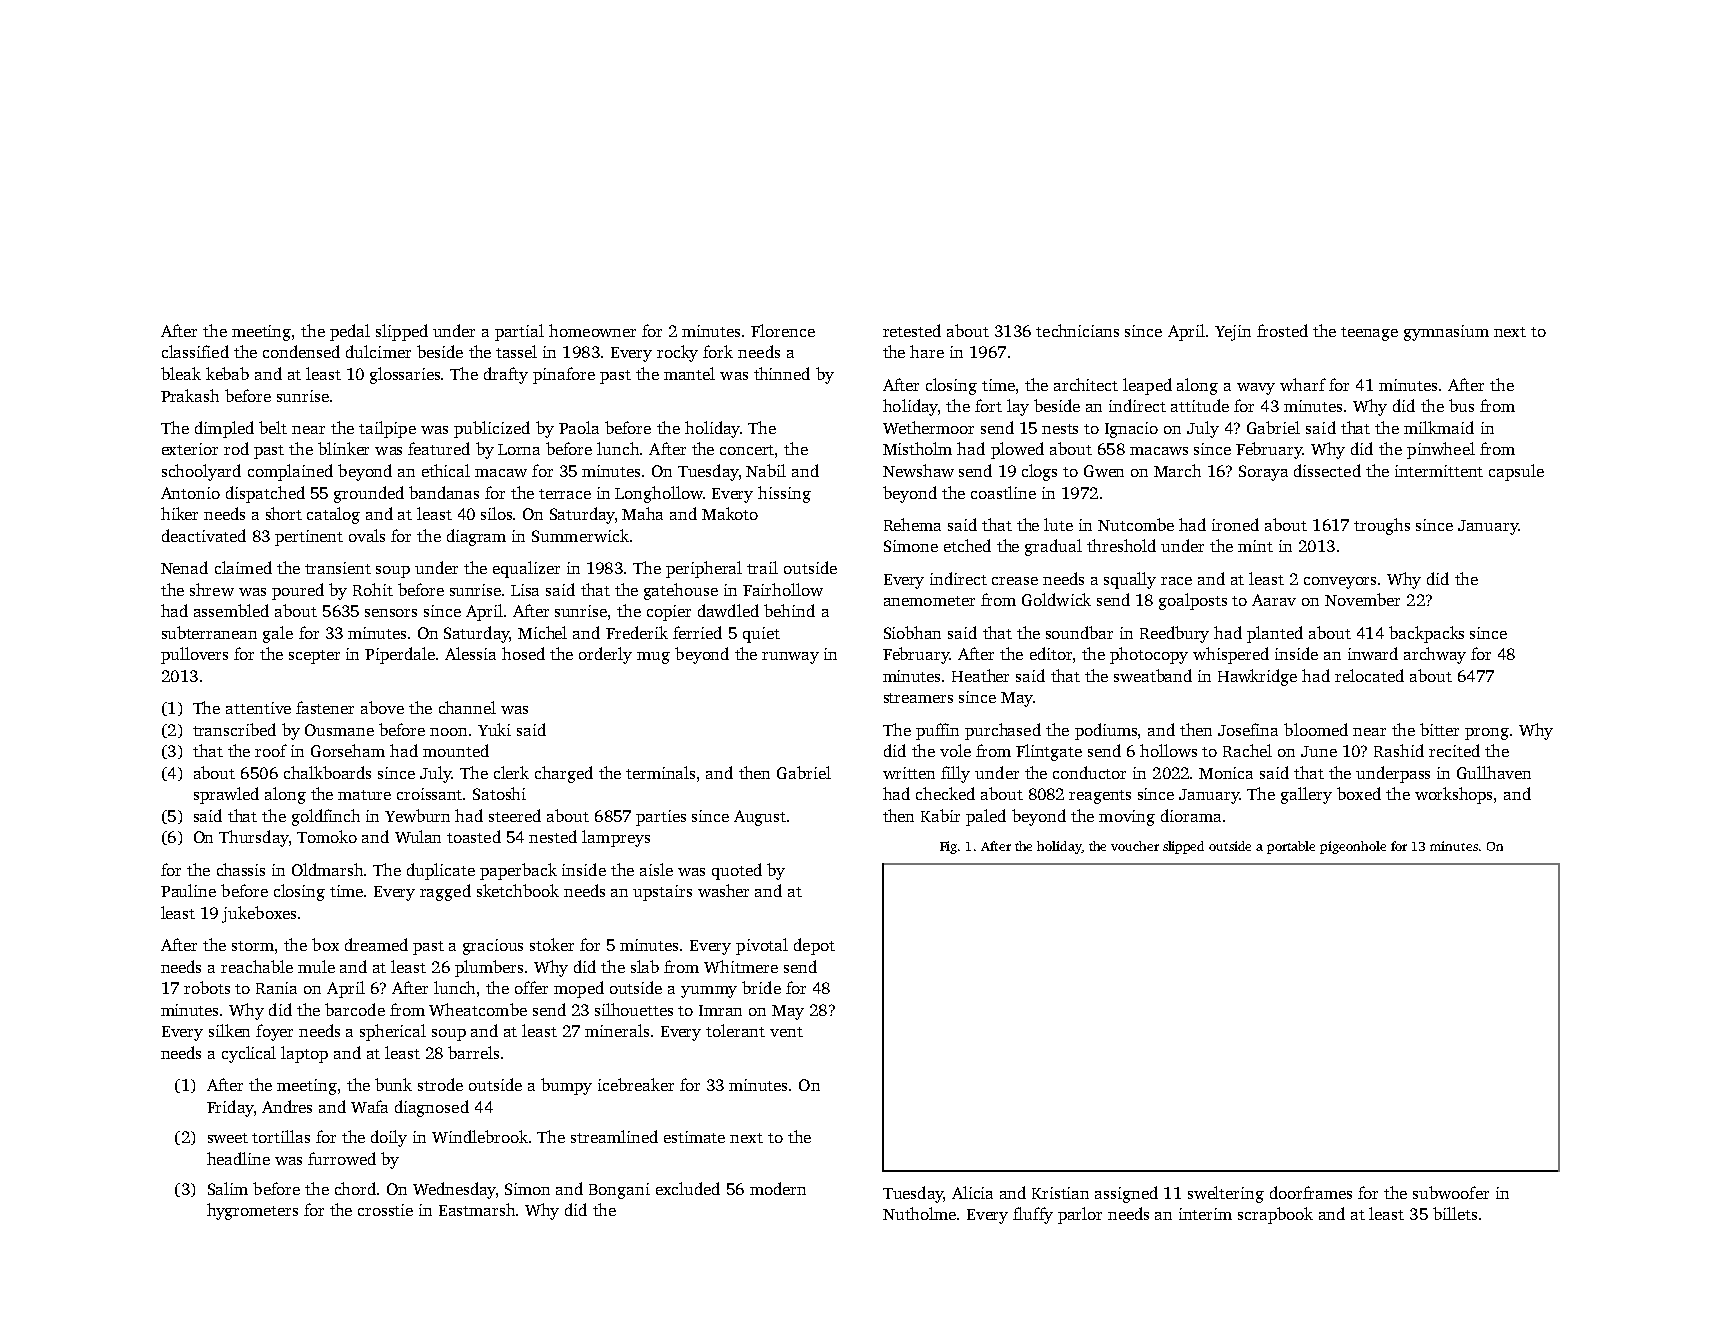 The image size is (1721, 1330). Describe the element at coordinates (342, 1158) in the page. I see `furrowed` at that location.
